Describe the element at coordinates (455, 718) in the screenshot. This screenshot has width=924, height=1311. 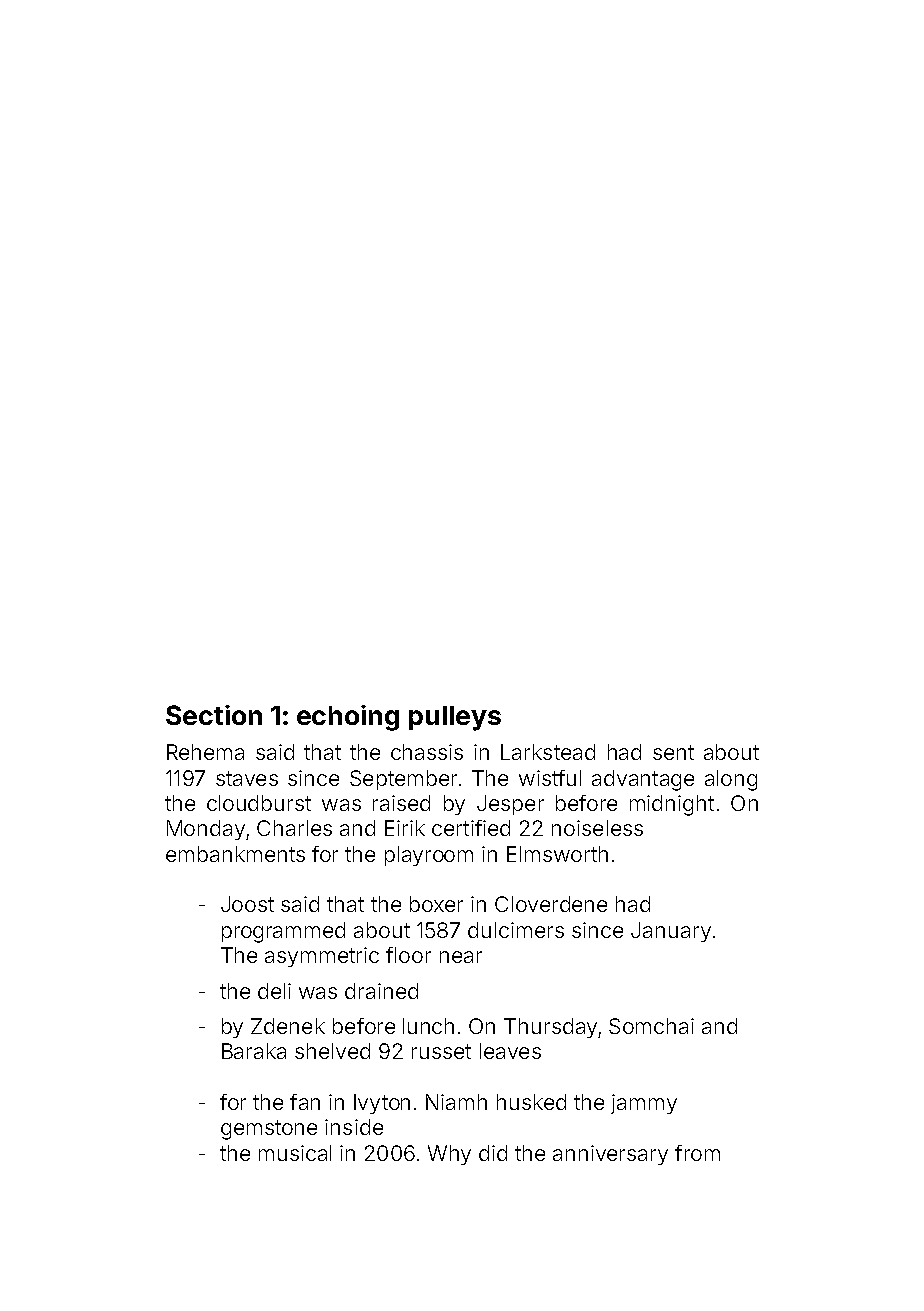
I see `pulleys` at that location.
